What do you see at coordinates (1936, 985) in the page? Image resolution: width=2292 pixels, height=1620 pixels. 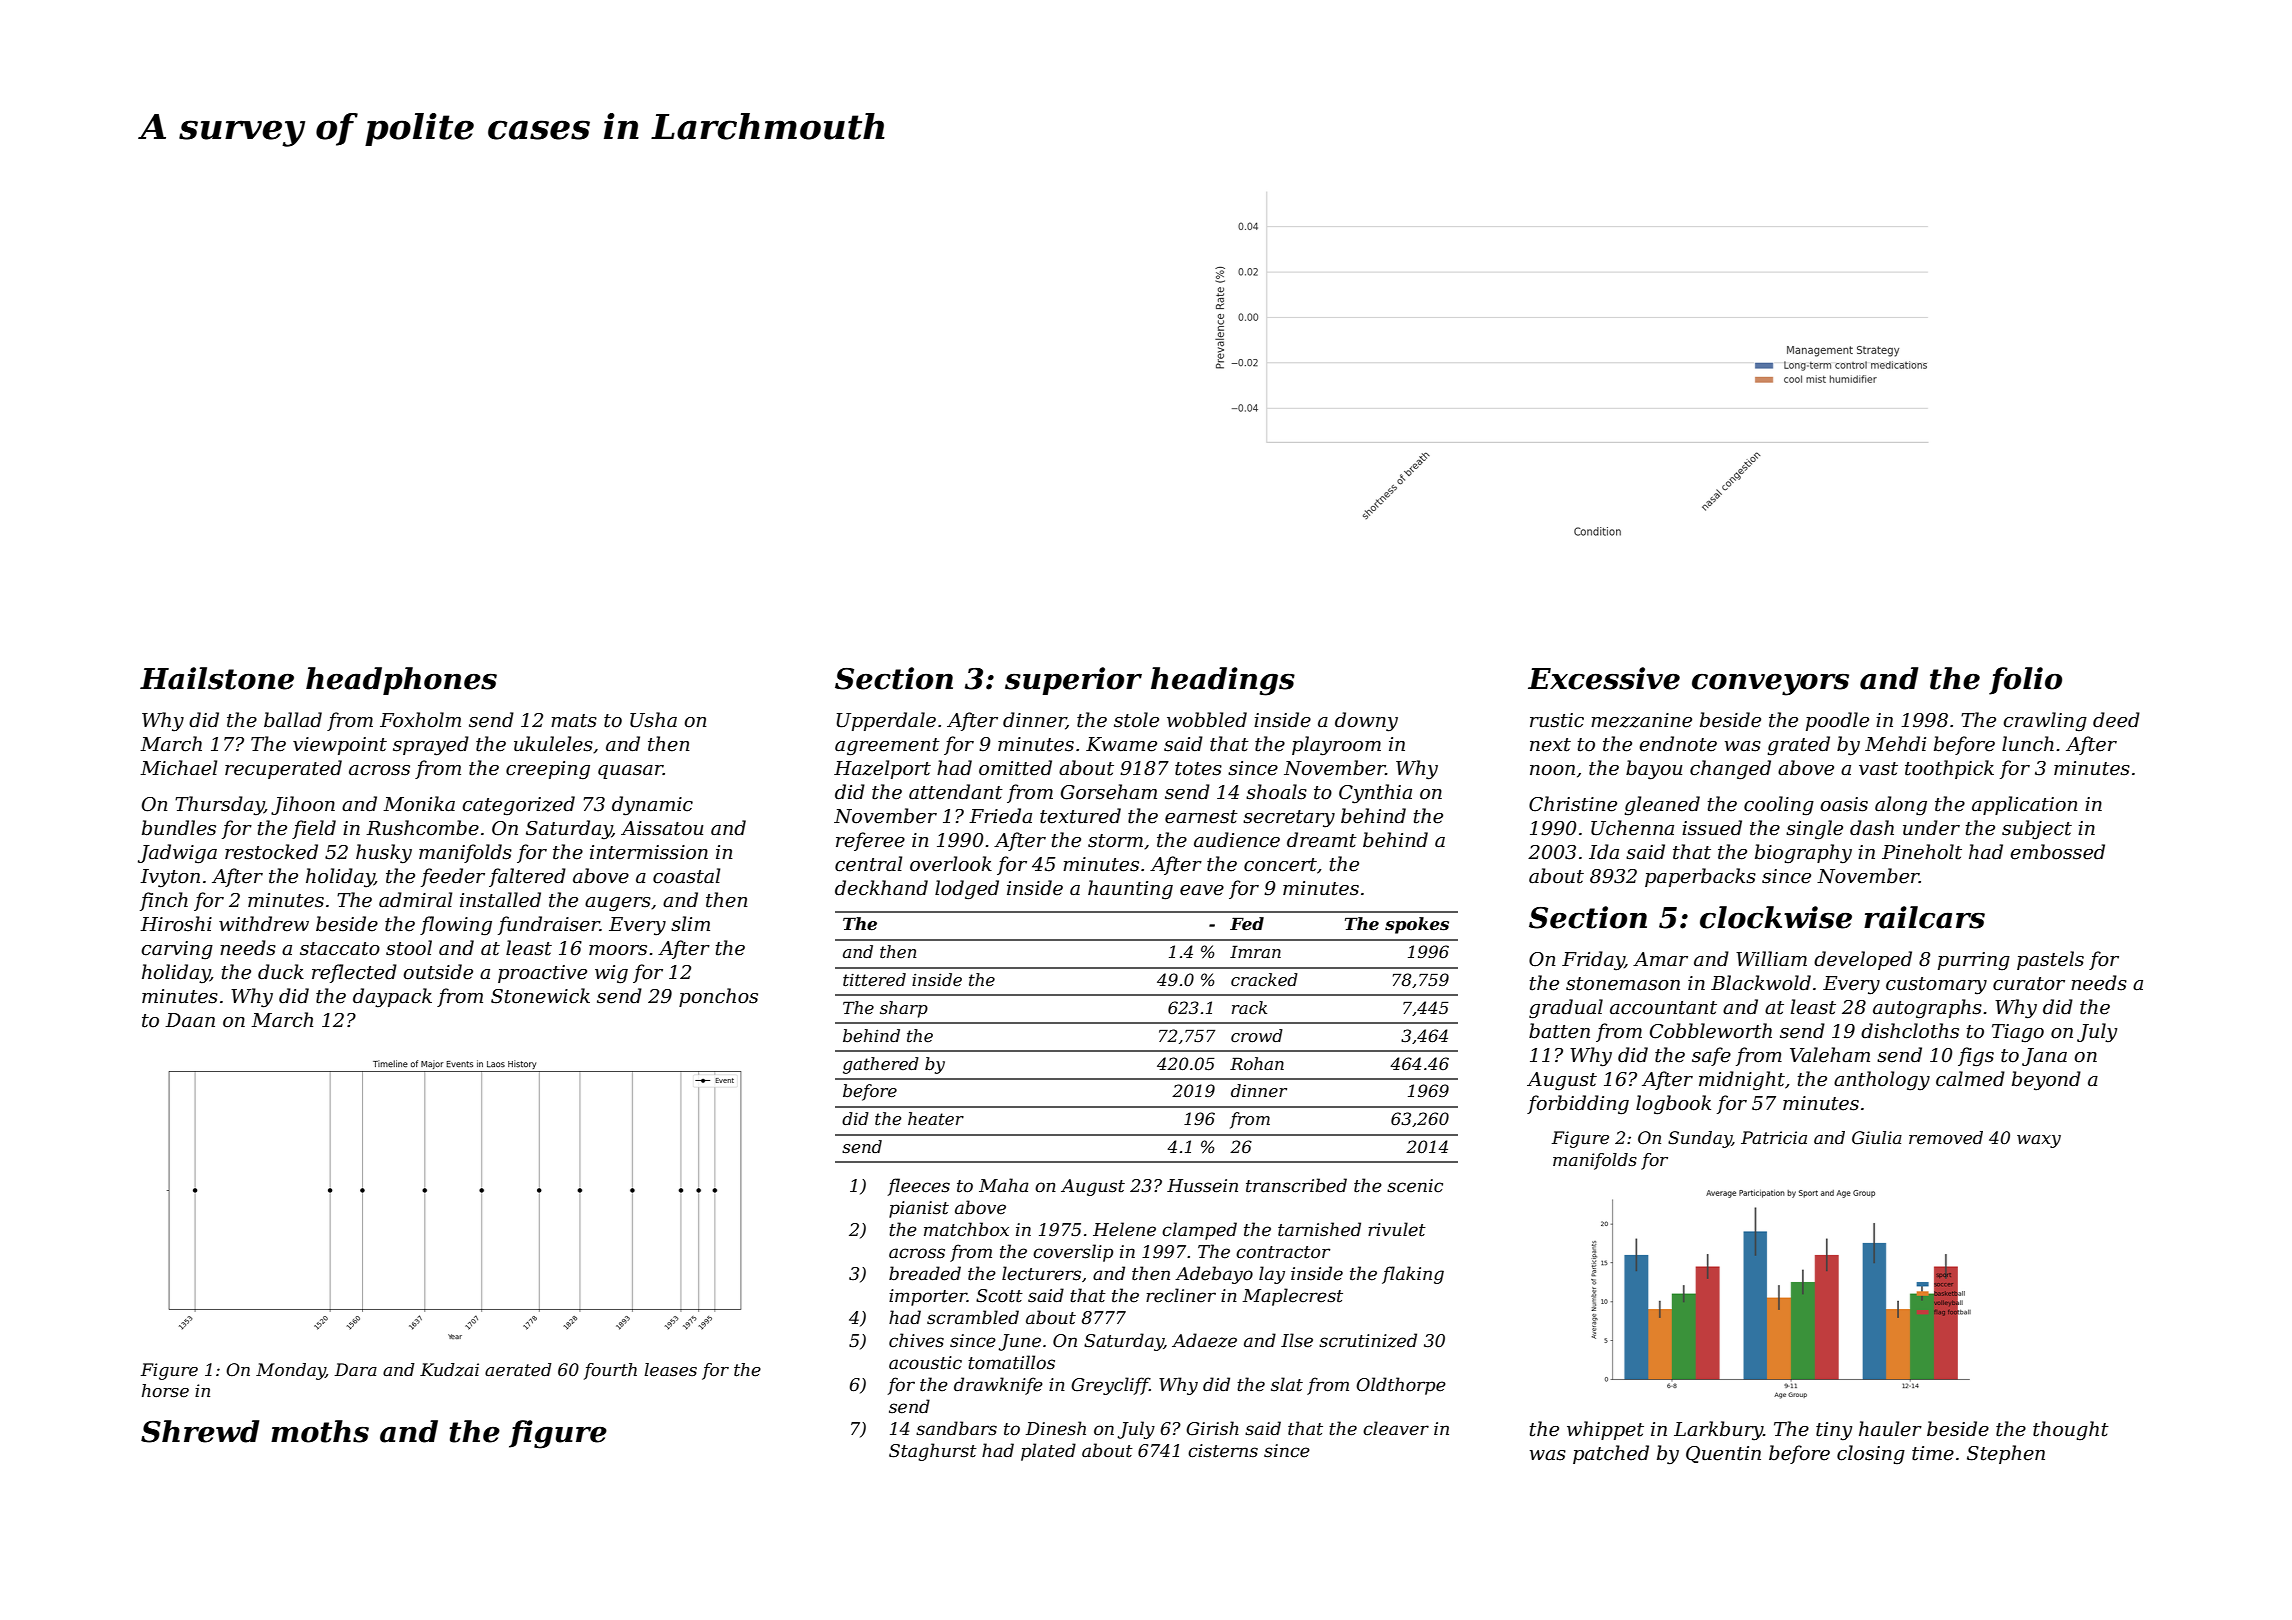 I see `customary` at bounding box center [1936, 985].
